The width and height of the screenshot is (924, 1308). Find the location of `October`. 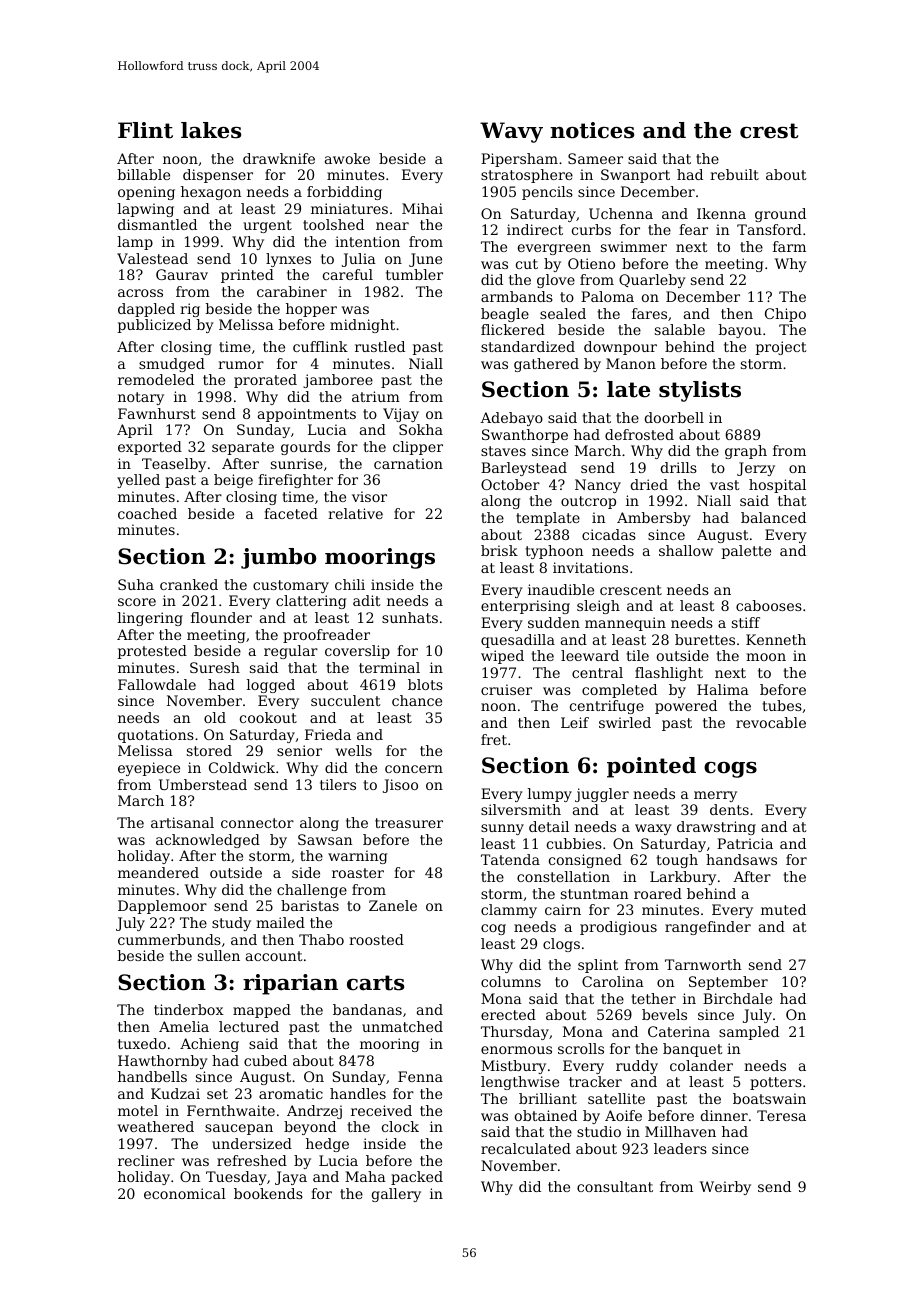

October is located at coordinates (510, 484).
